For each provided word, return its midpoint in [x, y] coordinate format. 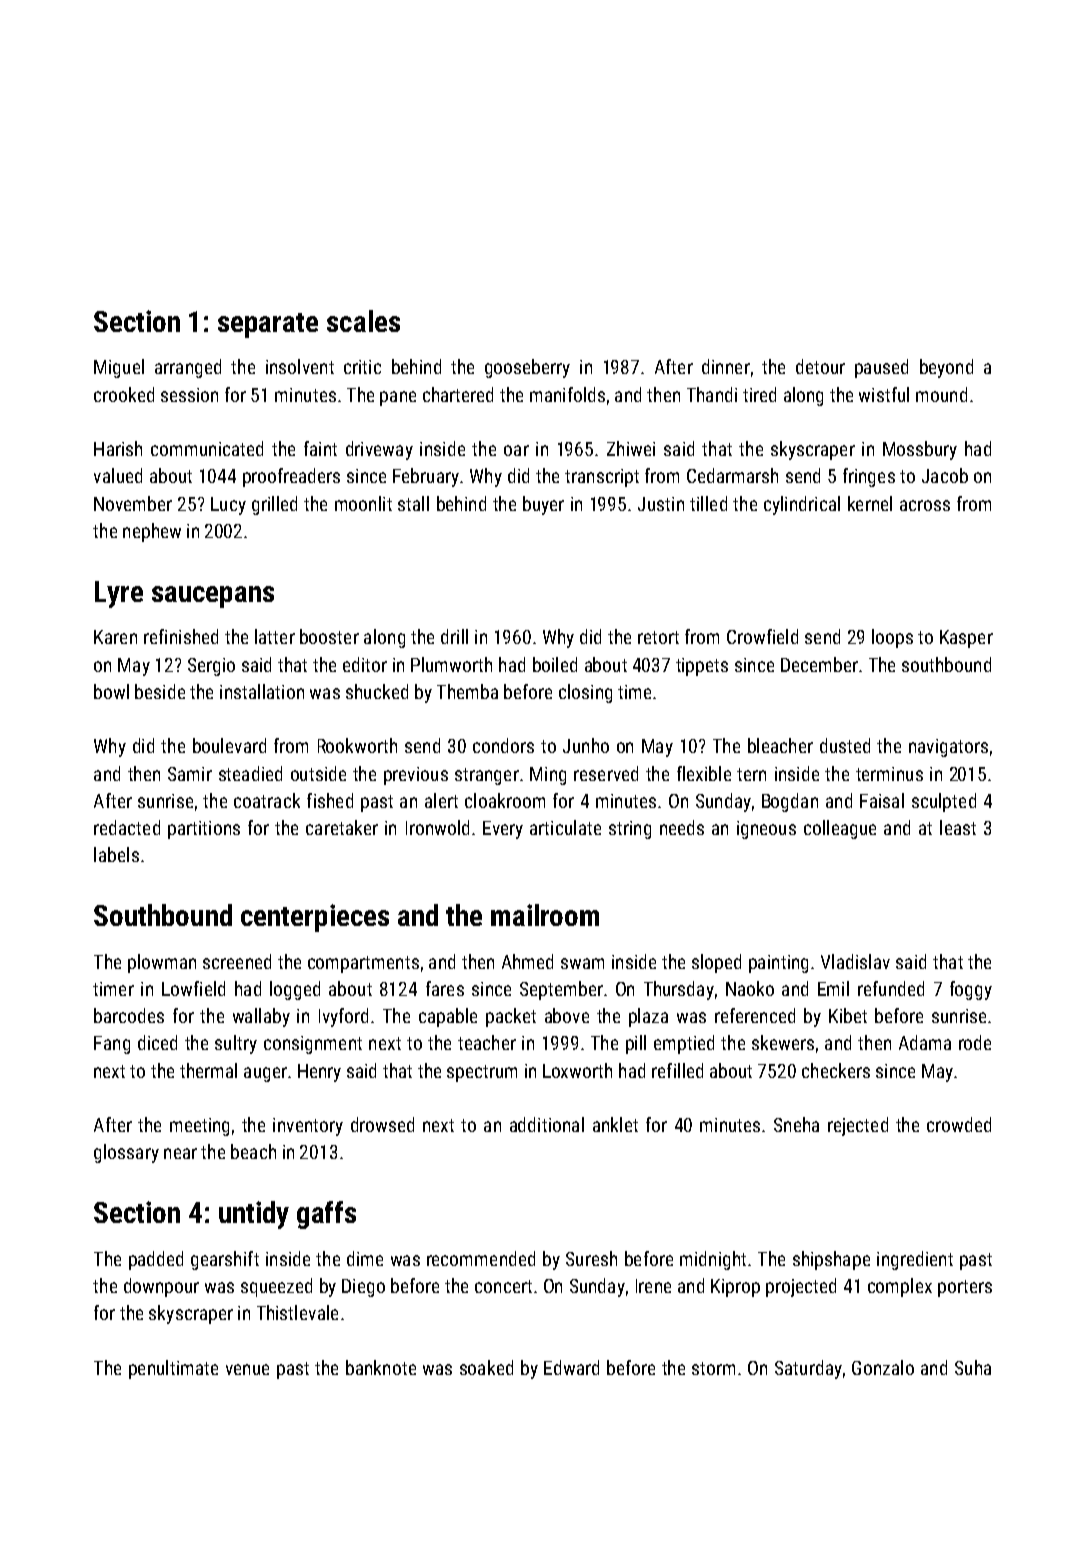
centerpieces [315, 918]
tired [759, 394]
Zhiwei [631, 448]
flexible [704, 773]
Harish [118, 448]
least [958, 827]
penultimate [173, 1369]
